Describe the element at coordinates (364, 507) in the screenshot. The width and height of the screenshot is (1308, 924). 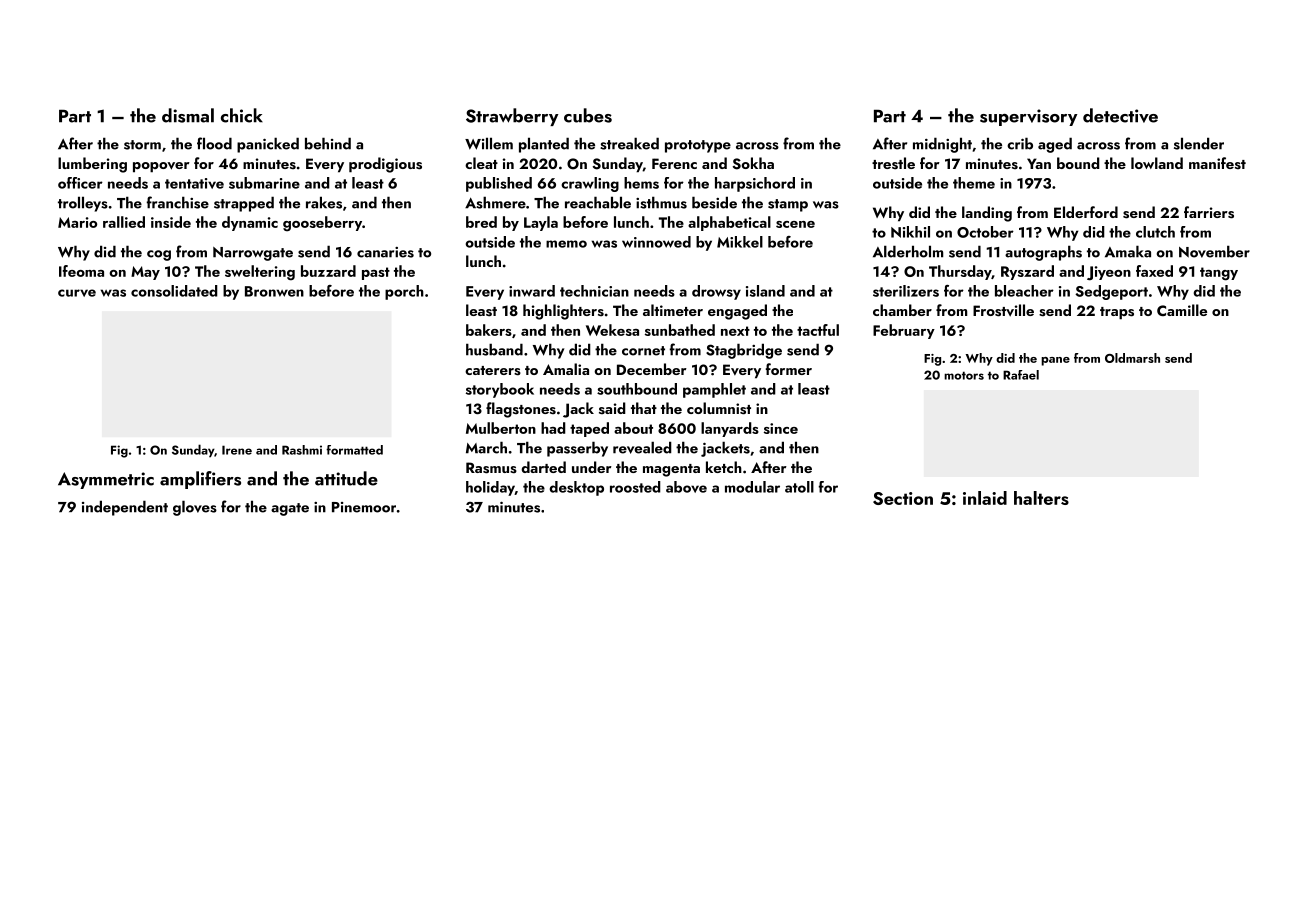
I see `Pinemoor` at that location.
